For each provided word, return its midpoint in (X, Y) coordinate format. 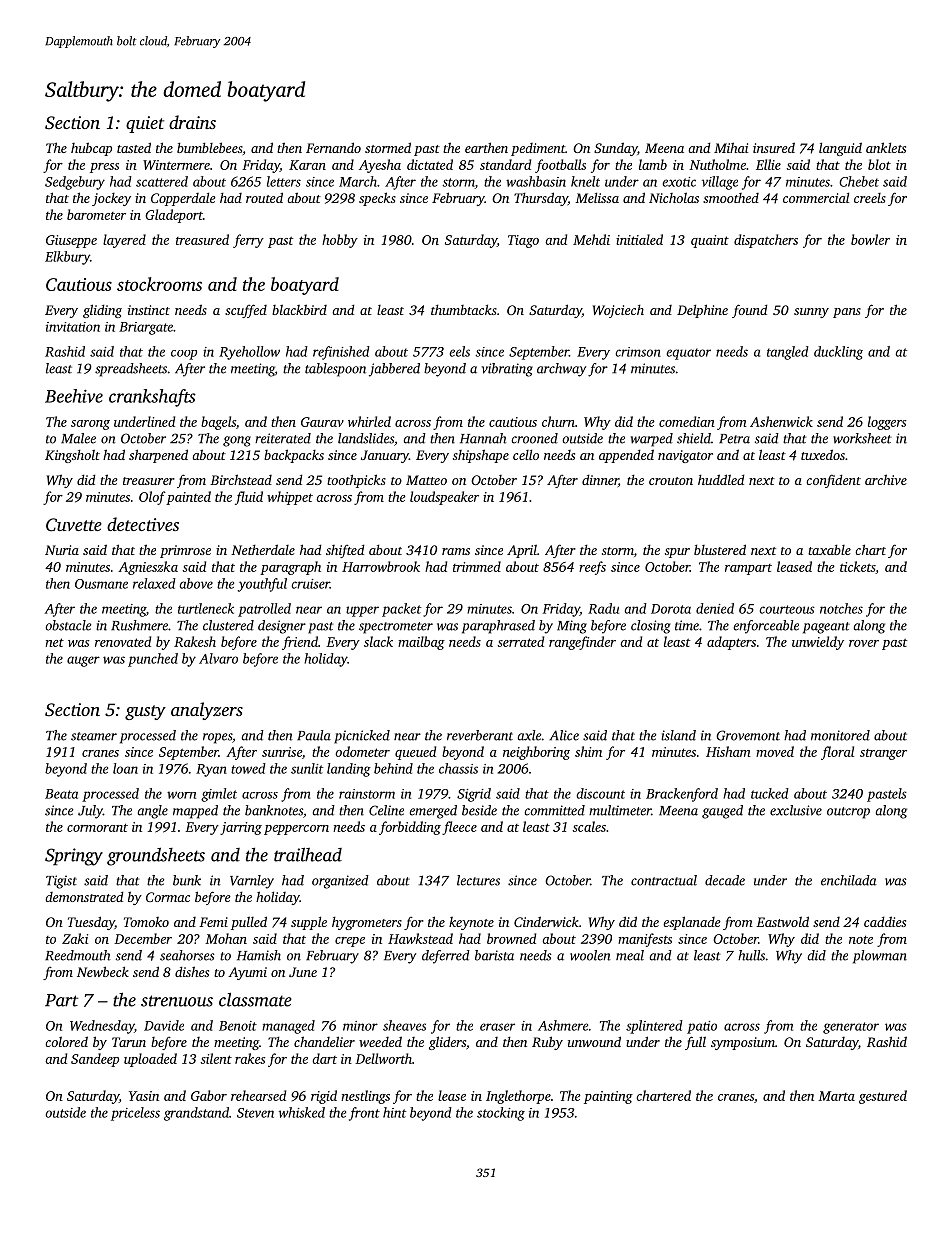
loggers (887, 423)
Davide (164, 1025)
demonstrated (84, 896)
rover (864, 643)
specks (377, 199)
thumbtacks (464, 309)
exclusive (796, 810)
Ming (572, 627)
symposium (743, 1043)
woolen (590, 955)
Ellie (768, 164)
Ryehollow (249, 353)
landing (349, 770)
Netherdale (263, 549)
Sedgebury (75, 183)
